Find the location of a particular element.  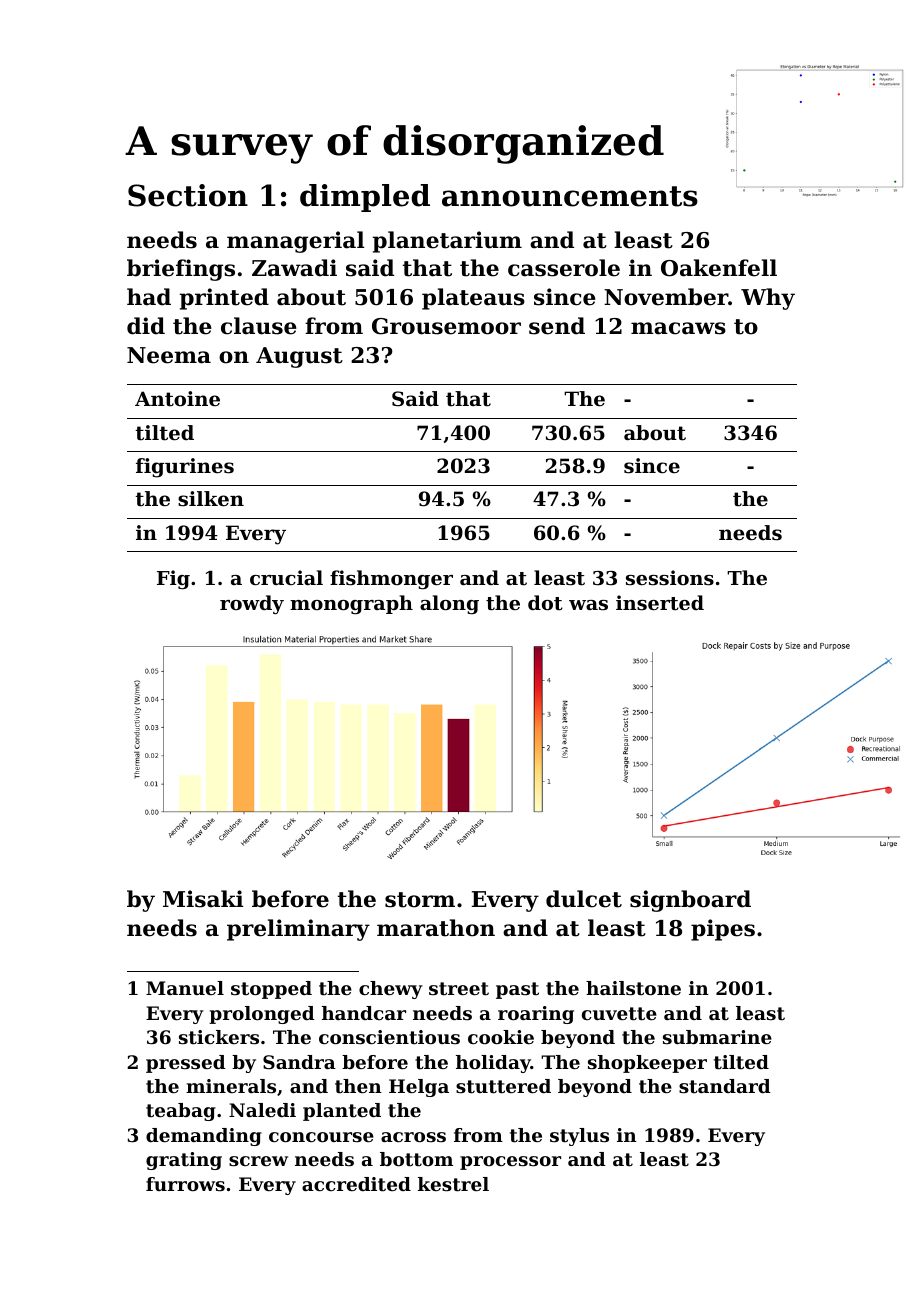

send is located at coordinates (557, 326).
